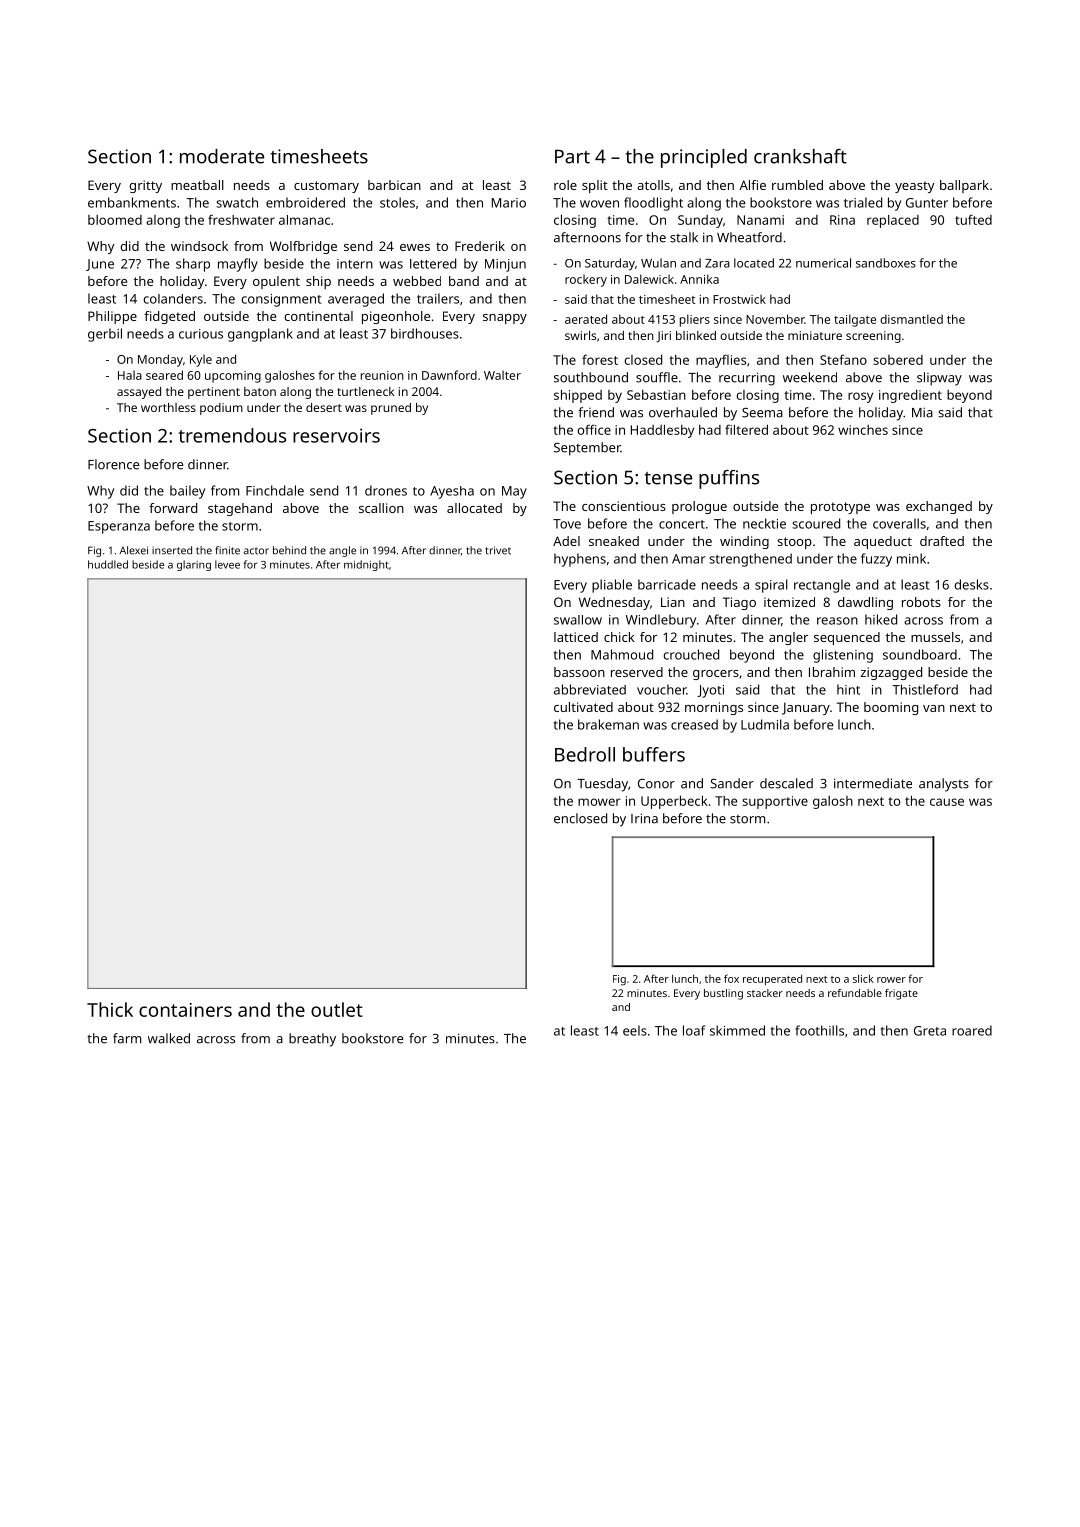  What do you see at coordinates (583, 707) in the screenshot?
I see `cultivated` at bounding box center [583, 707].
